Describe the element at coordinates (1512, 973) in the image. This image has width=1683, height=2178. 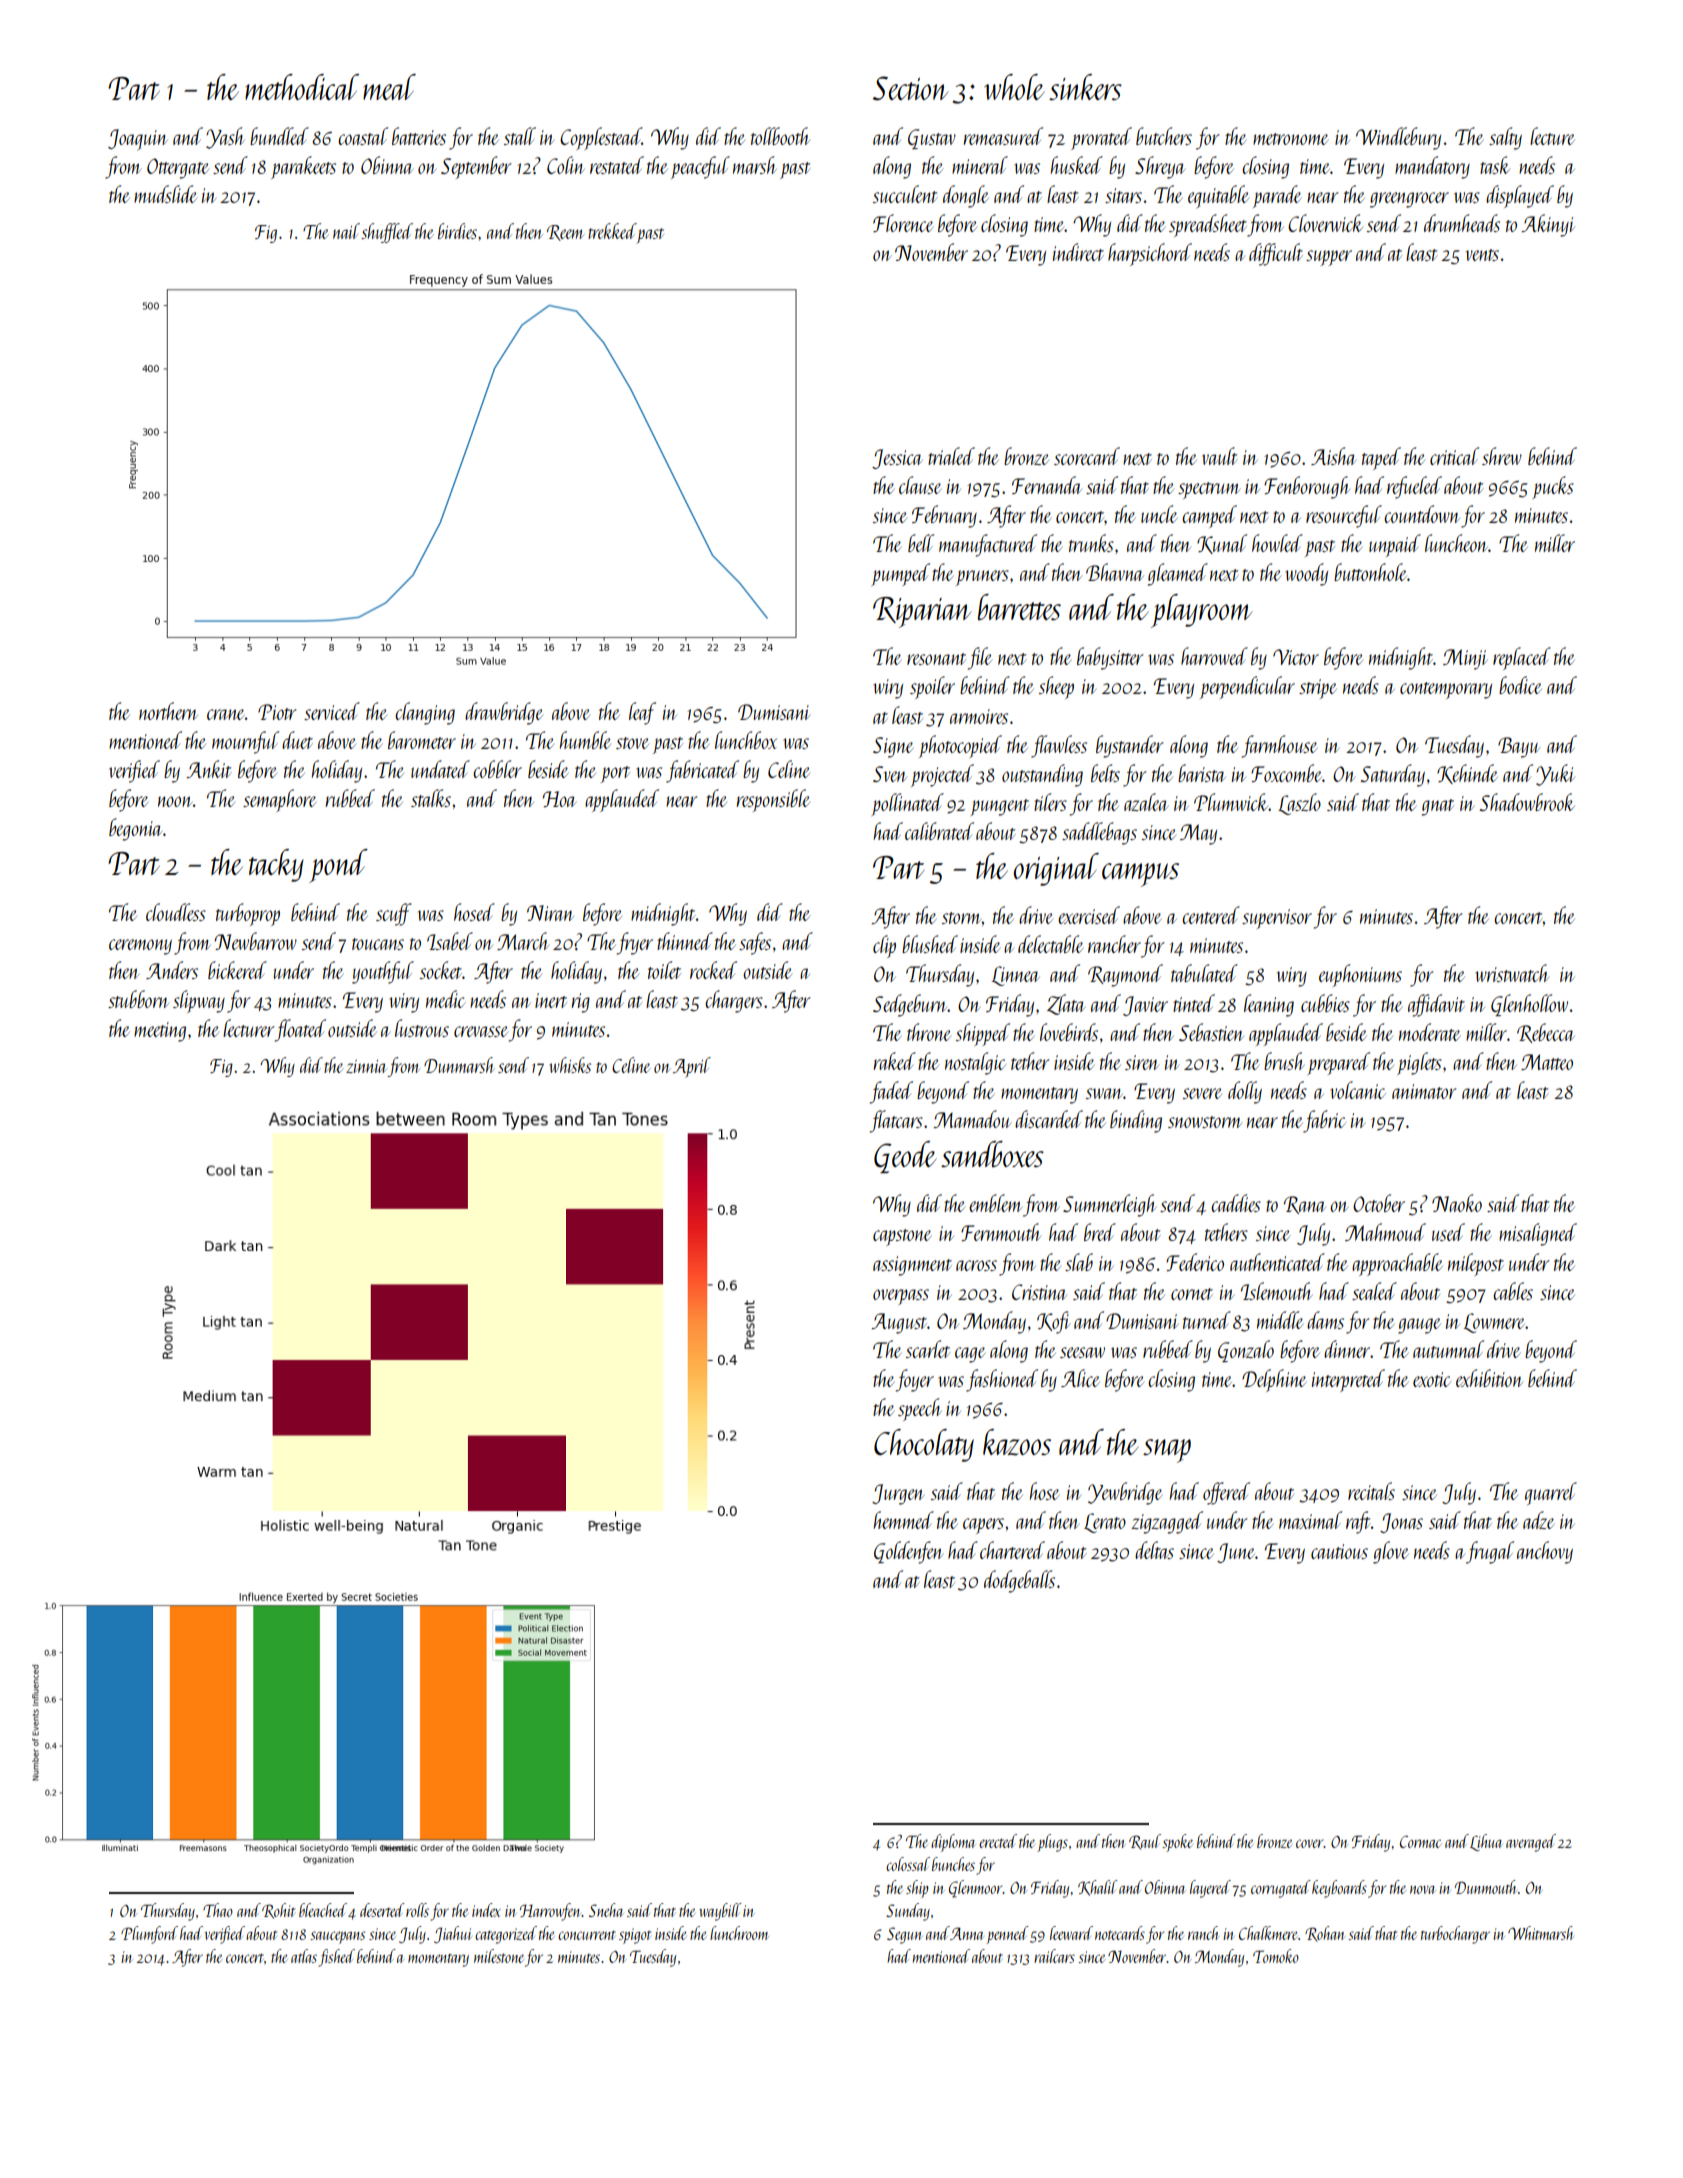
I see `wristwatch` at that location.
